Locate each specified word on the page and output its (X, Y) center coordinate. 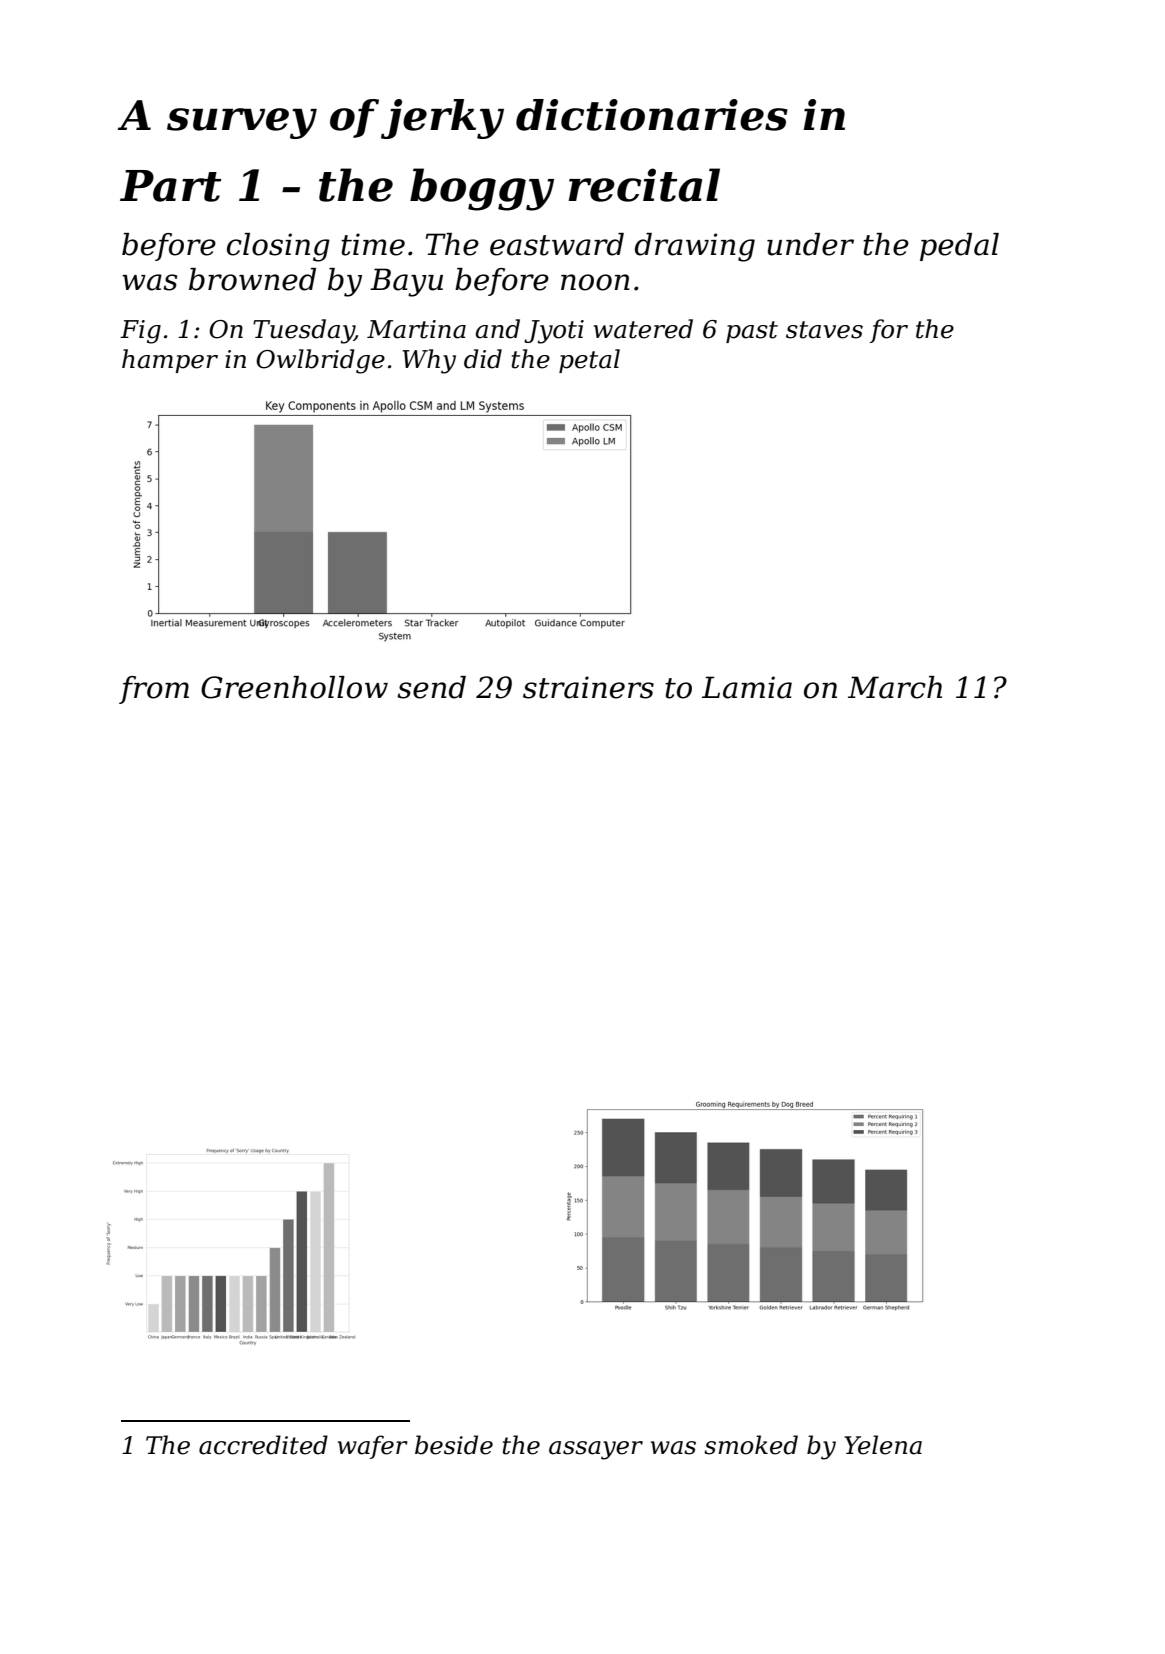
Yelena (883, 1445)
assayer (596, 1450)
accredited (263, 1445)
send (431, 687)
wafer (373, 1447)
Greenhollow (294, 687)
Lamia (747, 687)
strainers (588, 687)
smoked (751, 1445)
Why (429, 361)
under (810, 244)
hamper (170, 361)
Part (170, 186)
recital (644, 185)
